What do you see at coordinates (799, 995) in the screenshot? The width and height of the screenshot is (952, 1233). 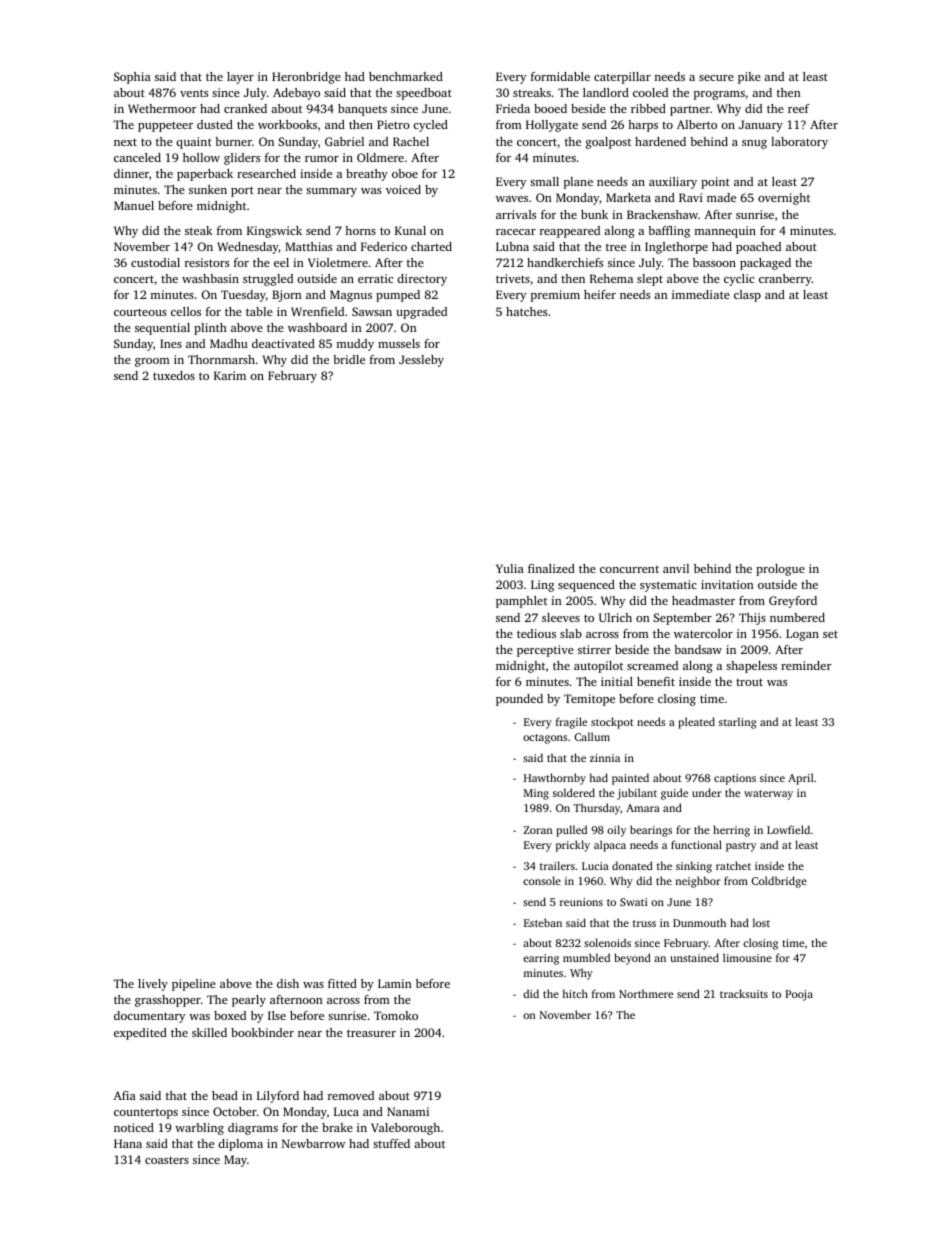 I see `Pooja` at bounding box center [799, 995].
